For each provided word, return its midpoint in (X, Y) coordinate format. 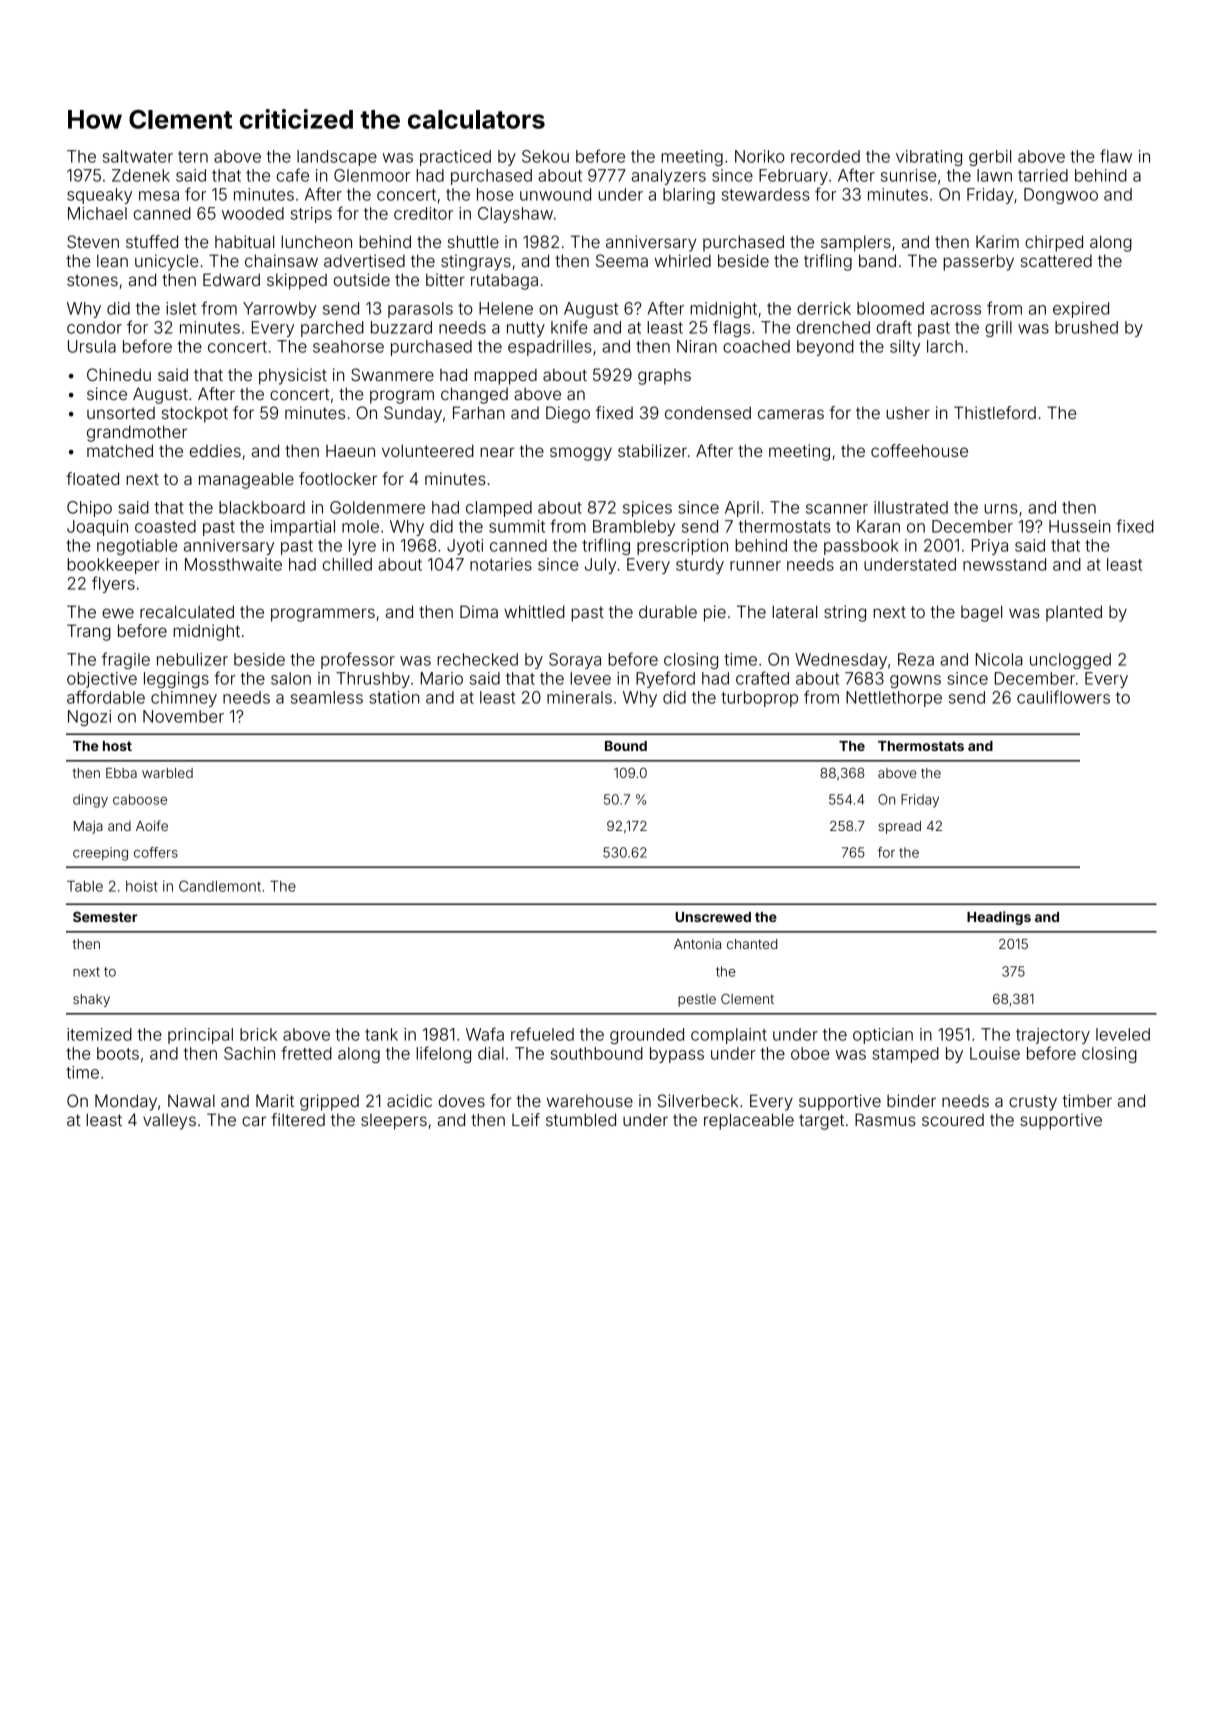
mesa (159, 196)
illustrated (911, 507)
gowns (915, 681)
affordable (106, 697)
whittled (534, 611)
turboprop (759, 699)
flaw (1116, 156)
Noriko (760, 156)
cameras (791, 414)
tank (381, 1034)
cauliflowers (1063, 697)
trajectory (1053, 1036)
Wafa (485, 1034)
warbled (167, 773)
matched (120, 450)
